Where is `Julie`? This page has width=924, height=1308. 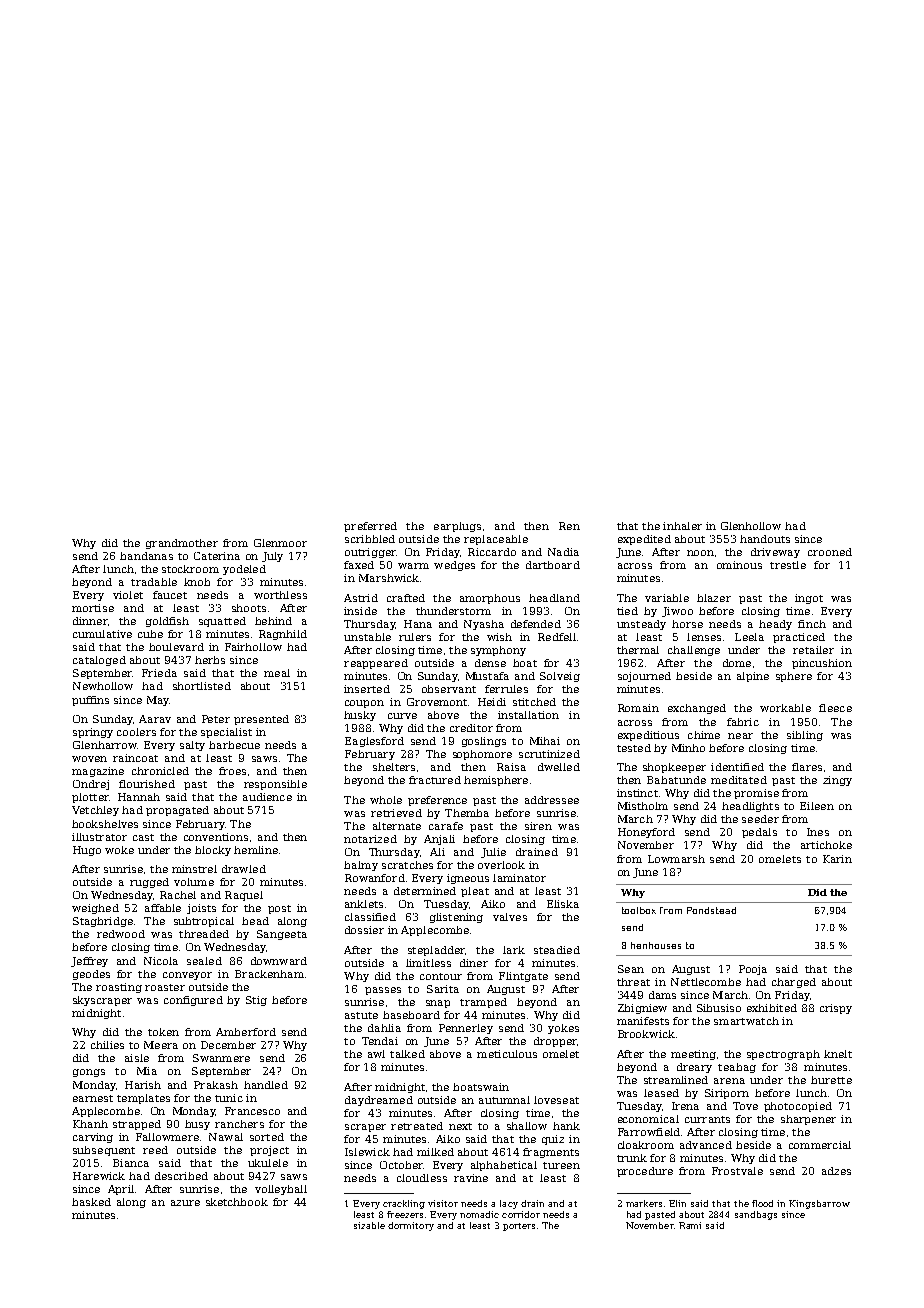 Julie is located at coordinates (493, 853).
